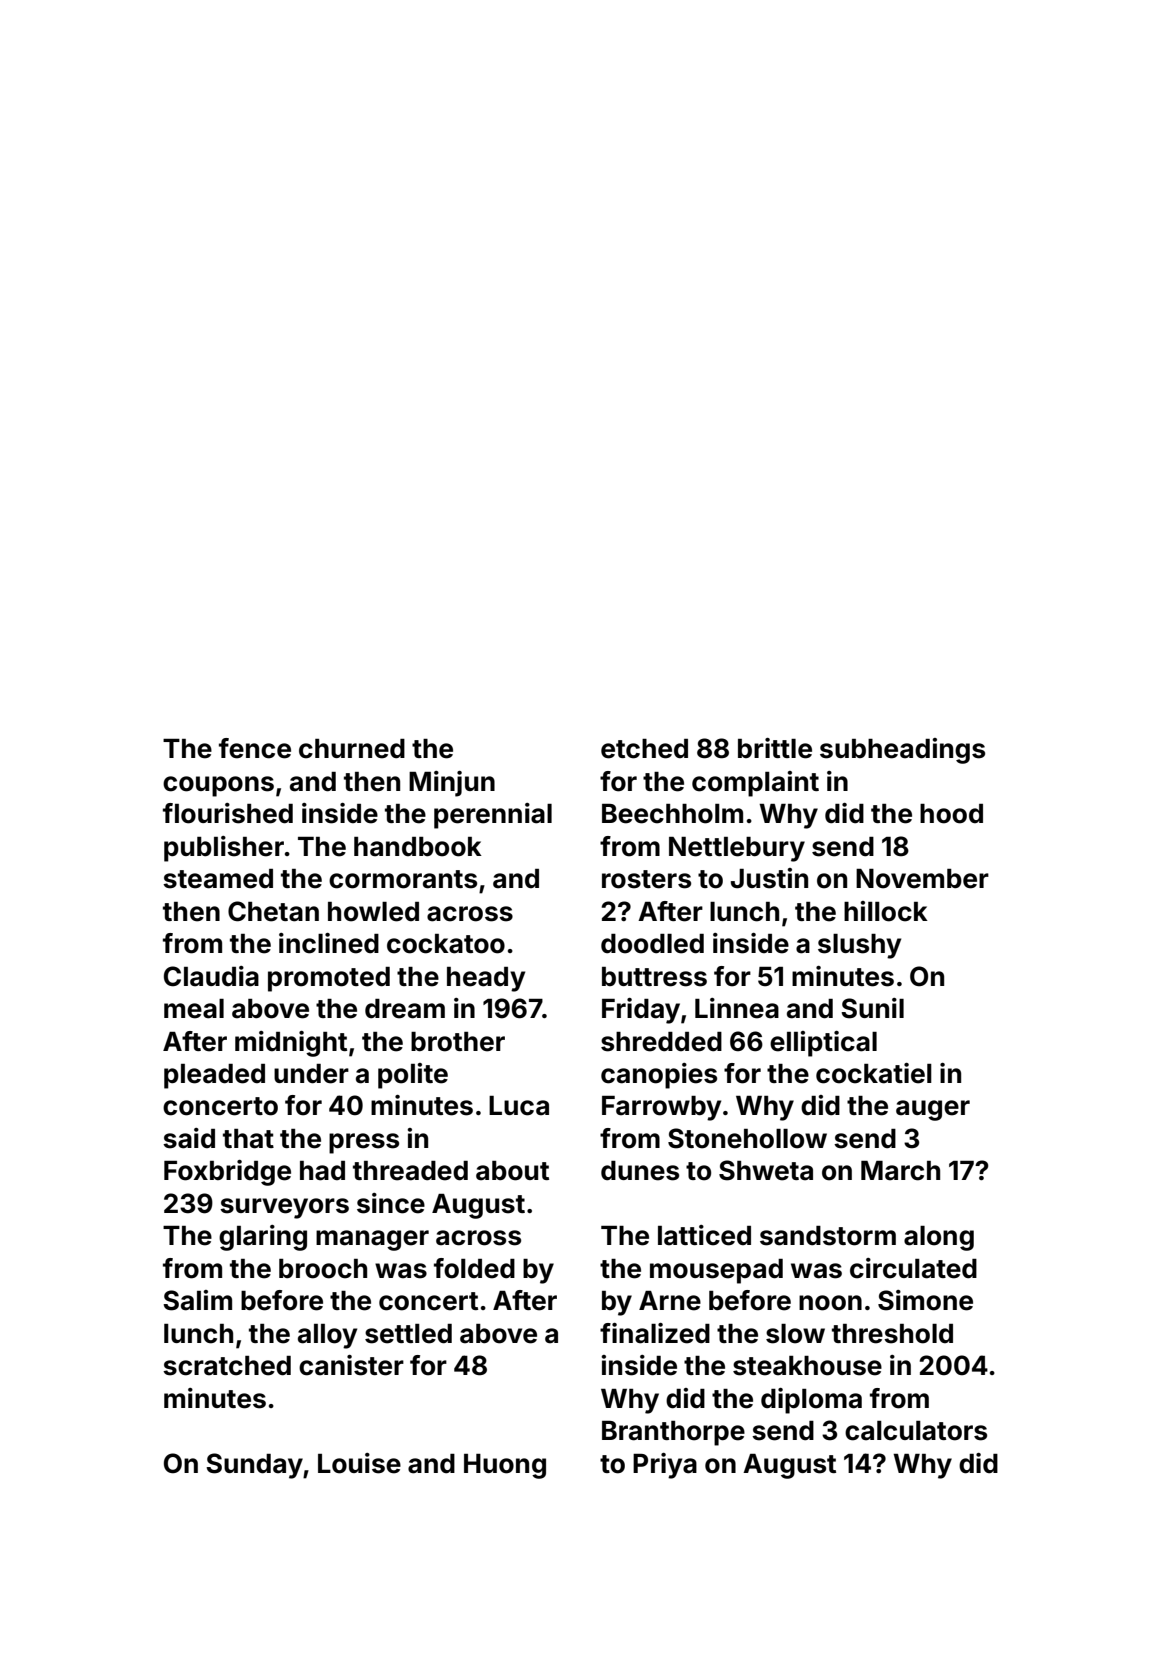  I want to click on said, so click(189, 1138).
